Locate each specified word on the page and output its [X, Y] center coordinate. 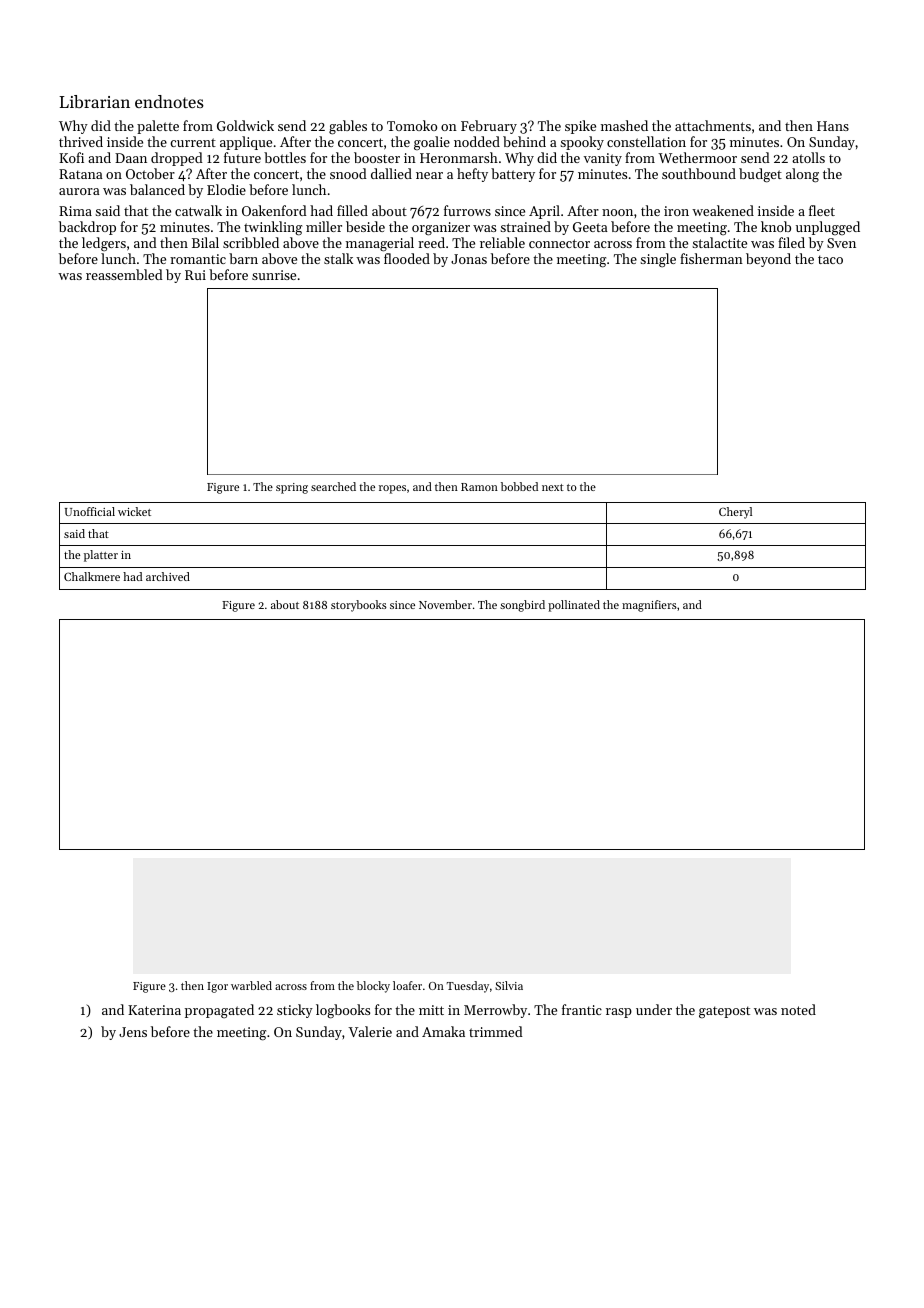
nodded [477, 141]
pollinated [574, 606]
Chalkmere [92, 576]
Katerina [154, 1010]
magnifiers [649, 606]
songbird [522, 606]
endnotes [169, 101]
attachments [713, 125]
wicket [134, 511]
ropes [392, 489]
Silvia [509, 985]
